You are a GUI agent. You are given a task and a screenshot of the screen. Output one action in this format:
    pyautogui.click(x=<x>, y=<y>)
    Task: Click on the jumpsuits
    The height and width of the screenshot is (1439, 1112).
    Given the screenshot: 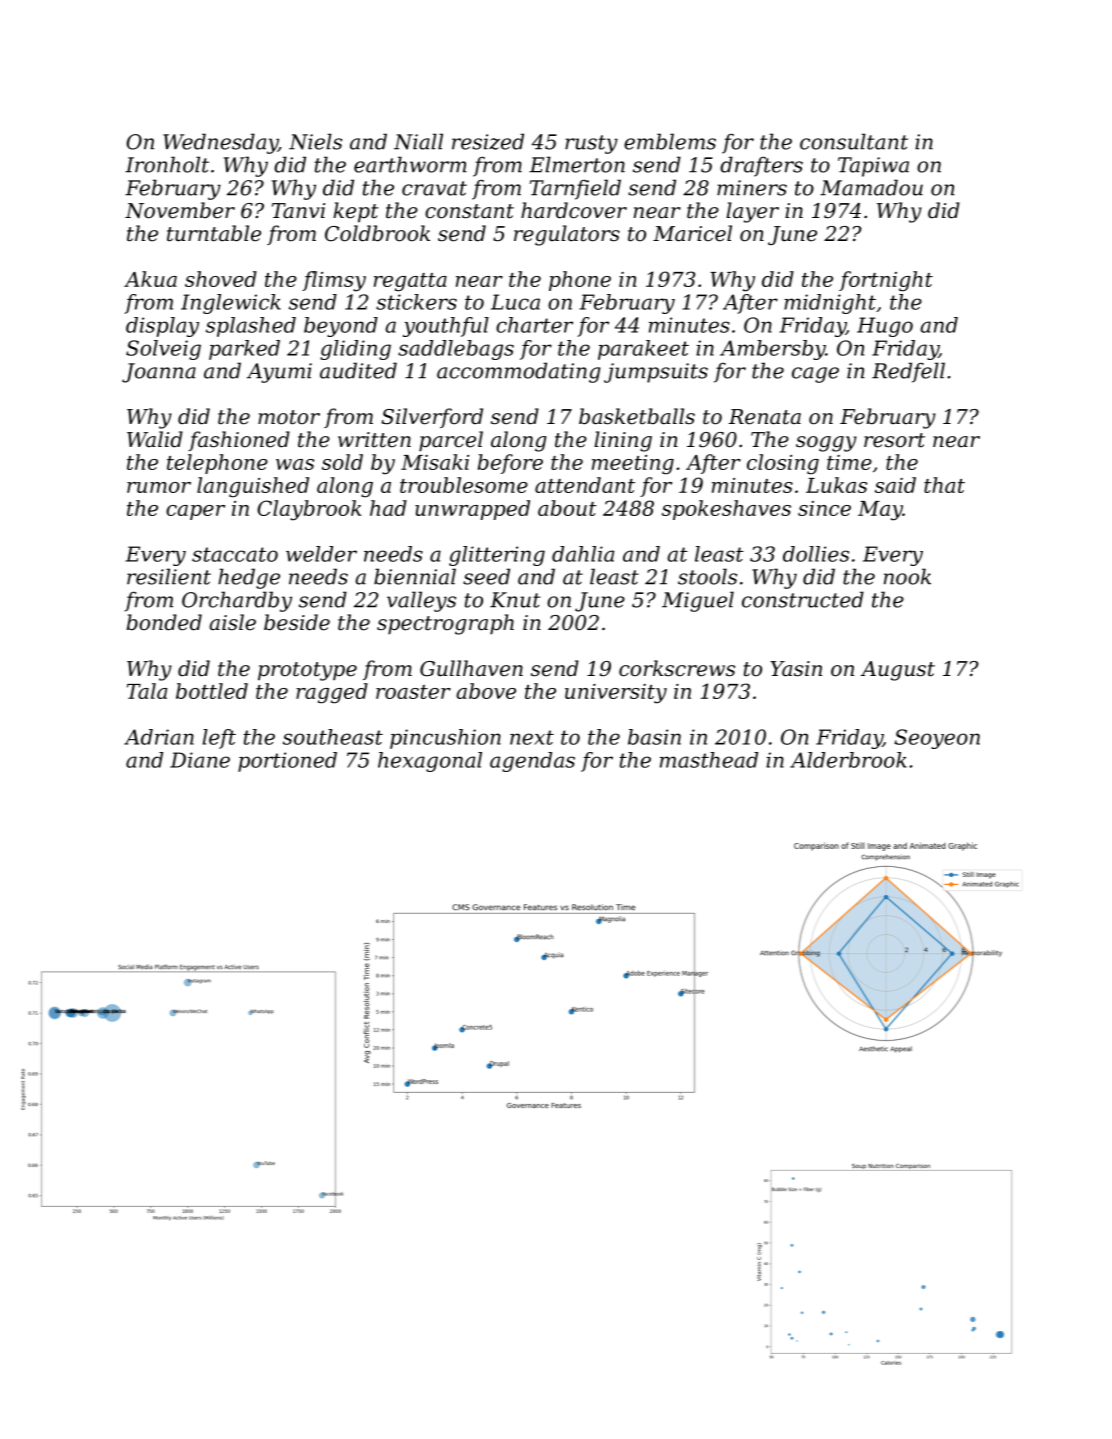 What is the action you would take?
    pyautogui.click(x=656, y=373)
